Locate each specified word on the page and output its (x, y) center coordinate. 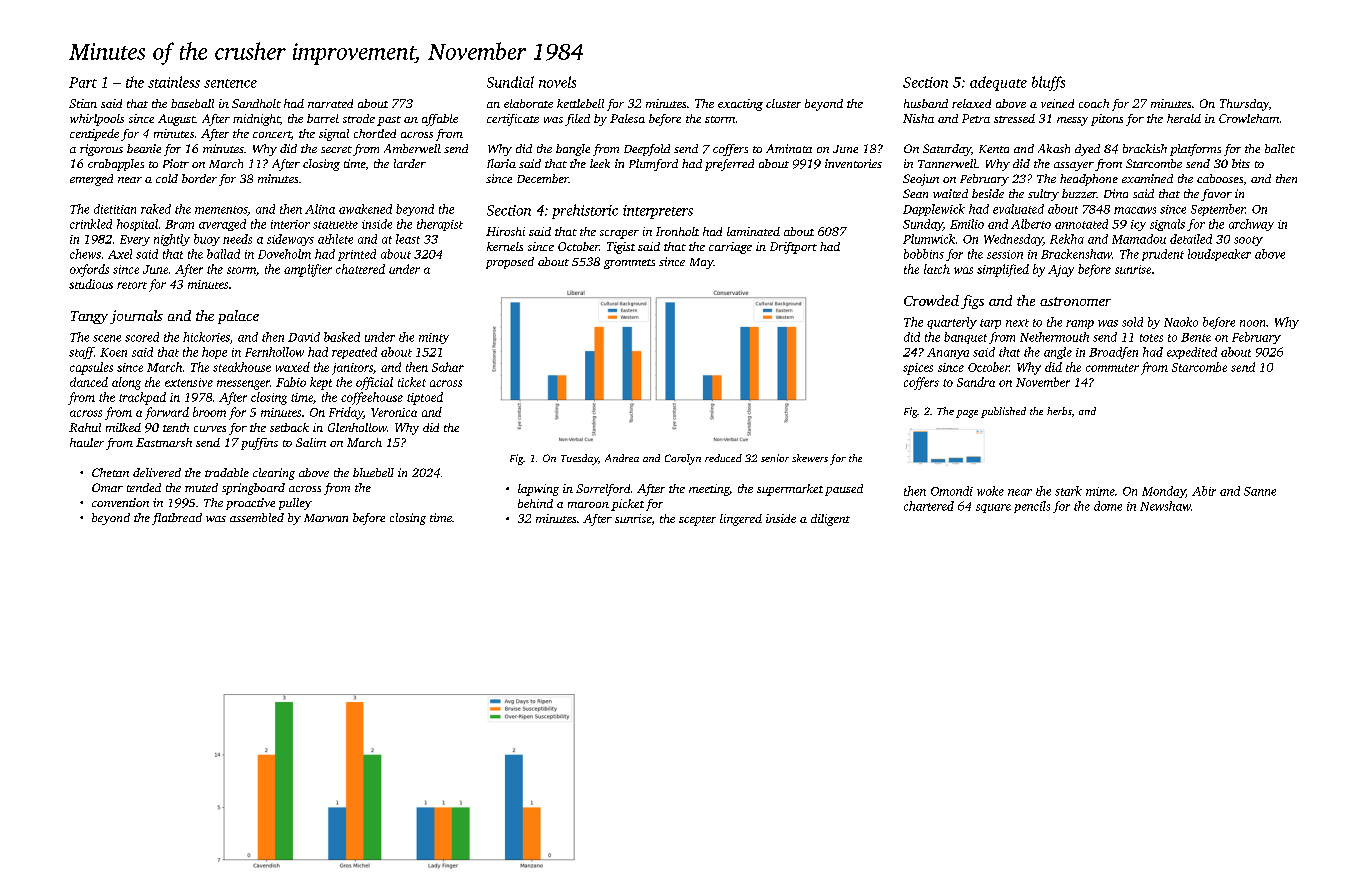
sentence (230, 83)
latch (937, 269)
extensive (189, 382)
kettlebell (580, 103)
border (199, 178)
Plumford (653, 165)
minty (434, 338)
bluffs (1048, 83)
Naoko (1181, 322)
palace (238, 317)
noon (1252, 323)
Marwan (326, 518)
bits (1241, 163)
